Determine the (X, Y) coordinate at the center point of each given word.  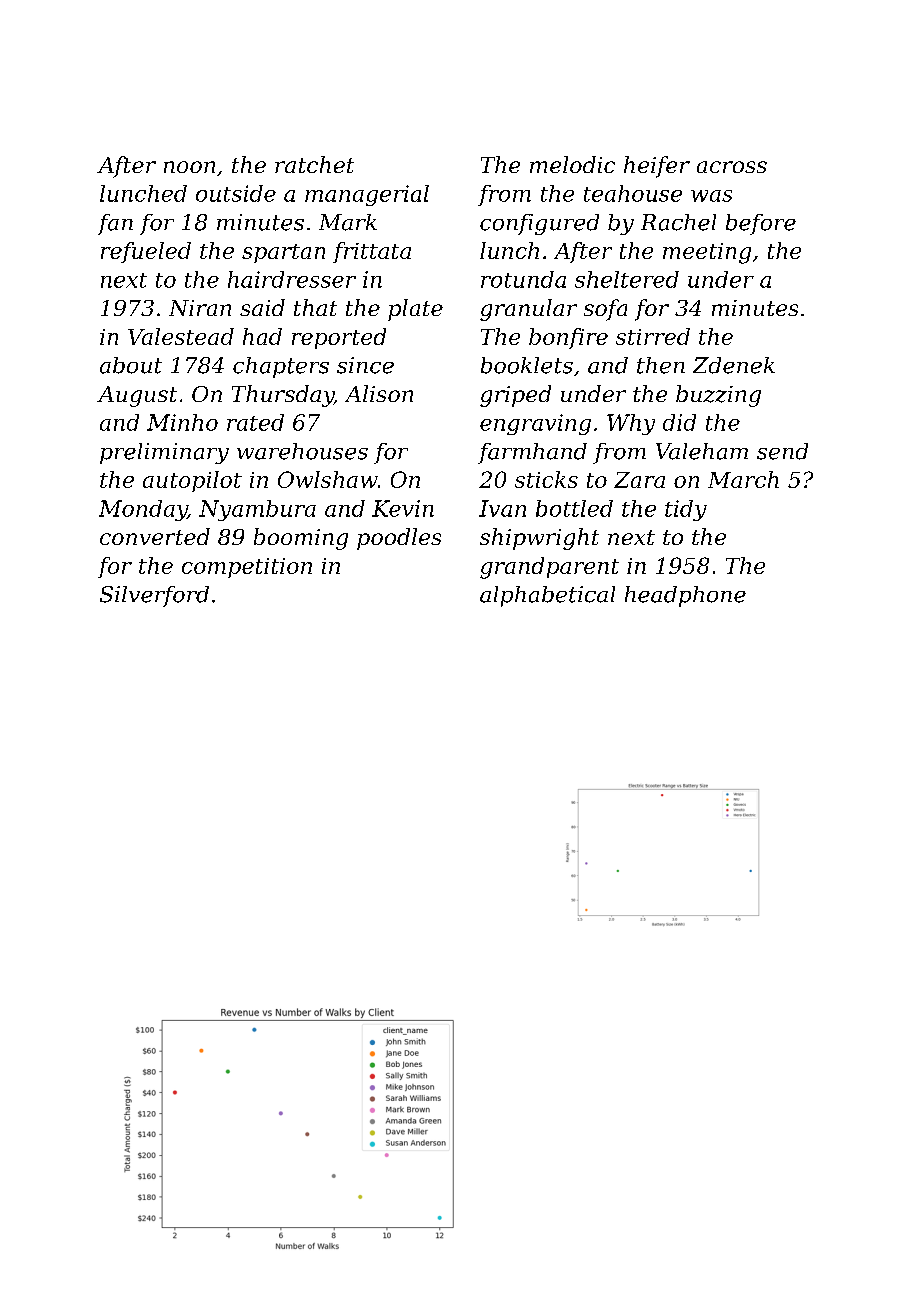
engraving (535, 424)
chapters (281, 367)
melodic (572, 164)
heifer (657, 167)
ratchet (314, 164)
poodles (399, 539)
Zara (639, 480)
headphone (685, 596)
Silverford (154, 596)
